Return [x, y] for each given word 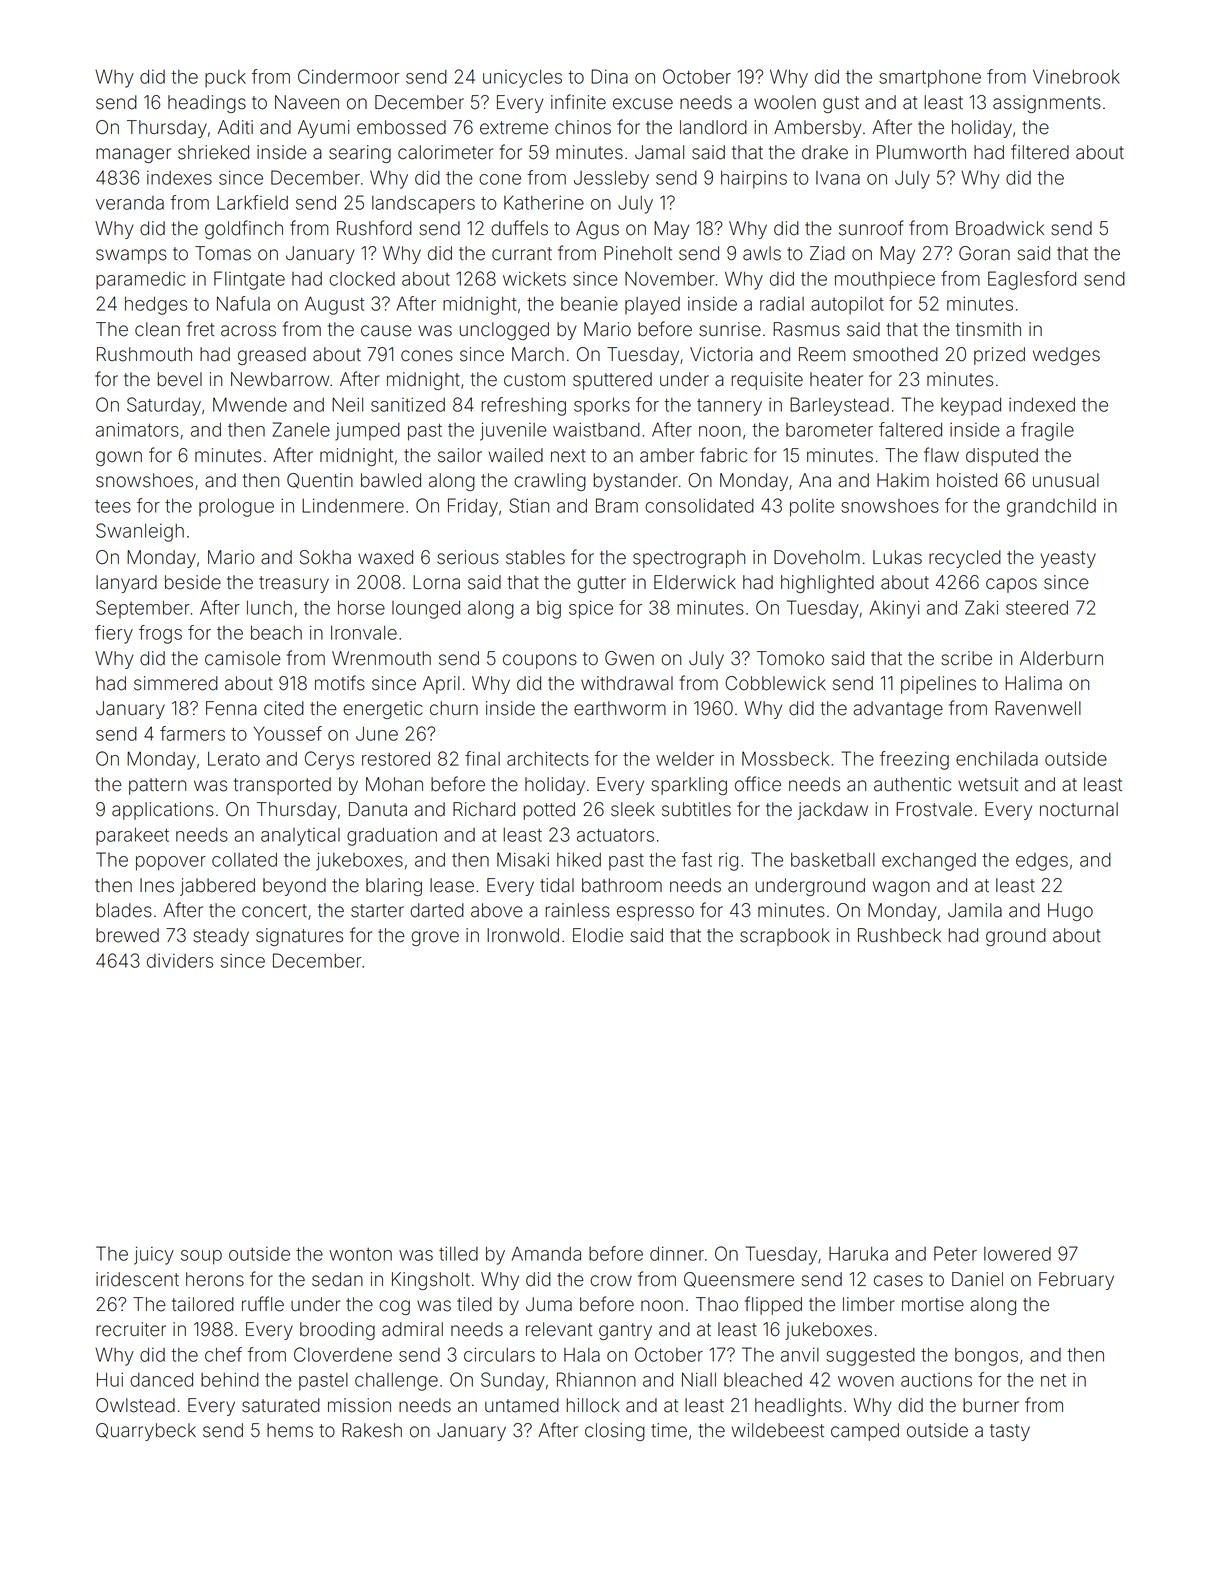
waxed [385, 557]
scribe [966, 658]
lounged [426, 610]
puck [225, 78]
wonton [360, 1254]
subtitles [696, 809]
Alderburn [1061, 658]
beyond [294, 887]
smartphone [930, 79]
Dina [609, 76]
